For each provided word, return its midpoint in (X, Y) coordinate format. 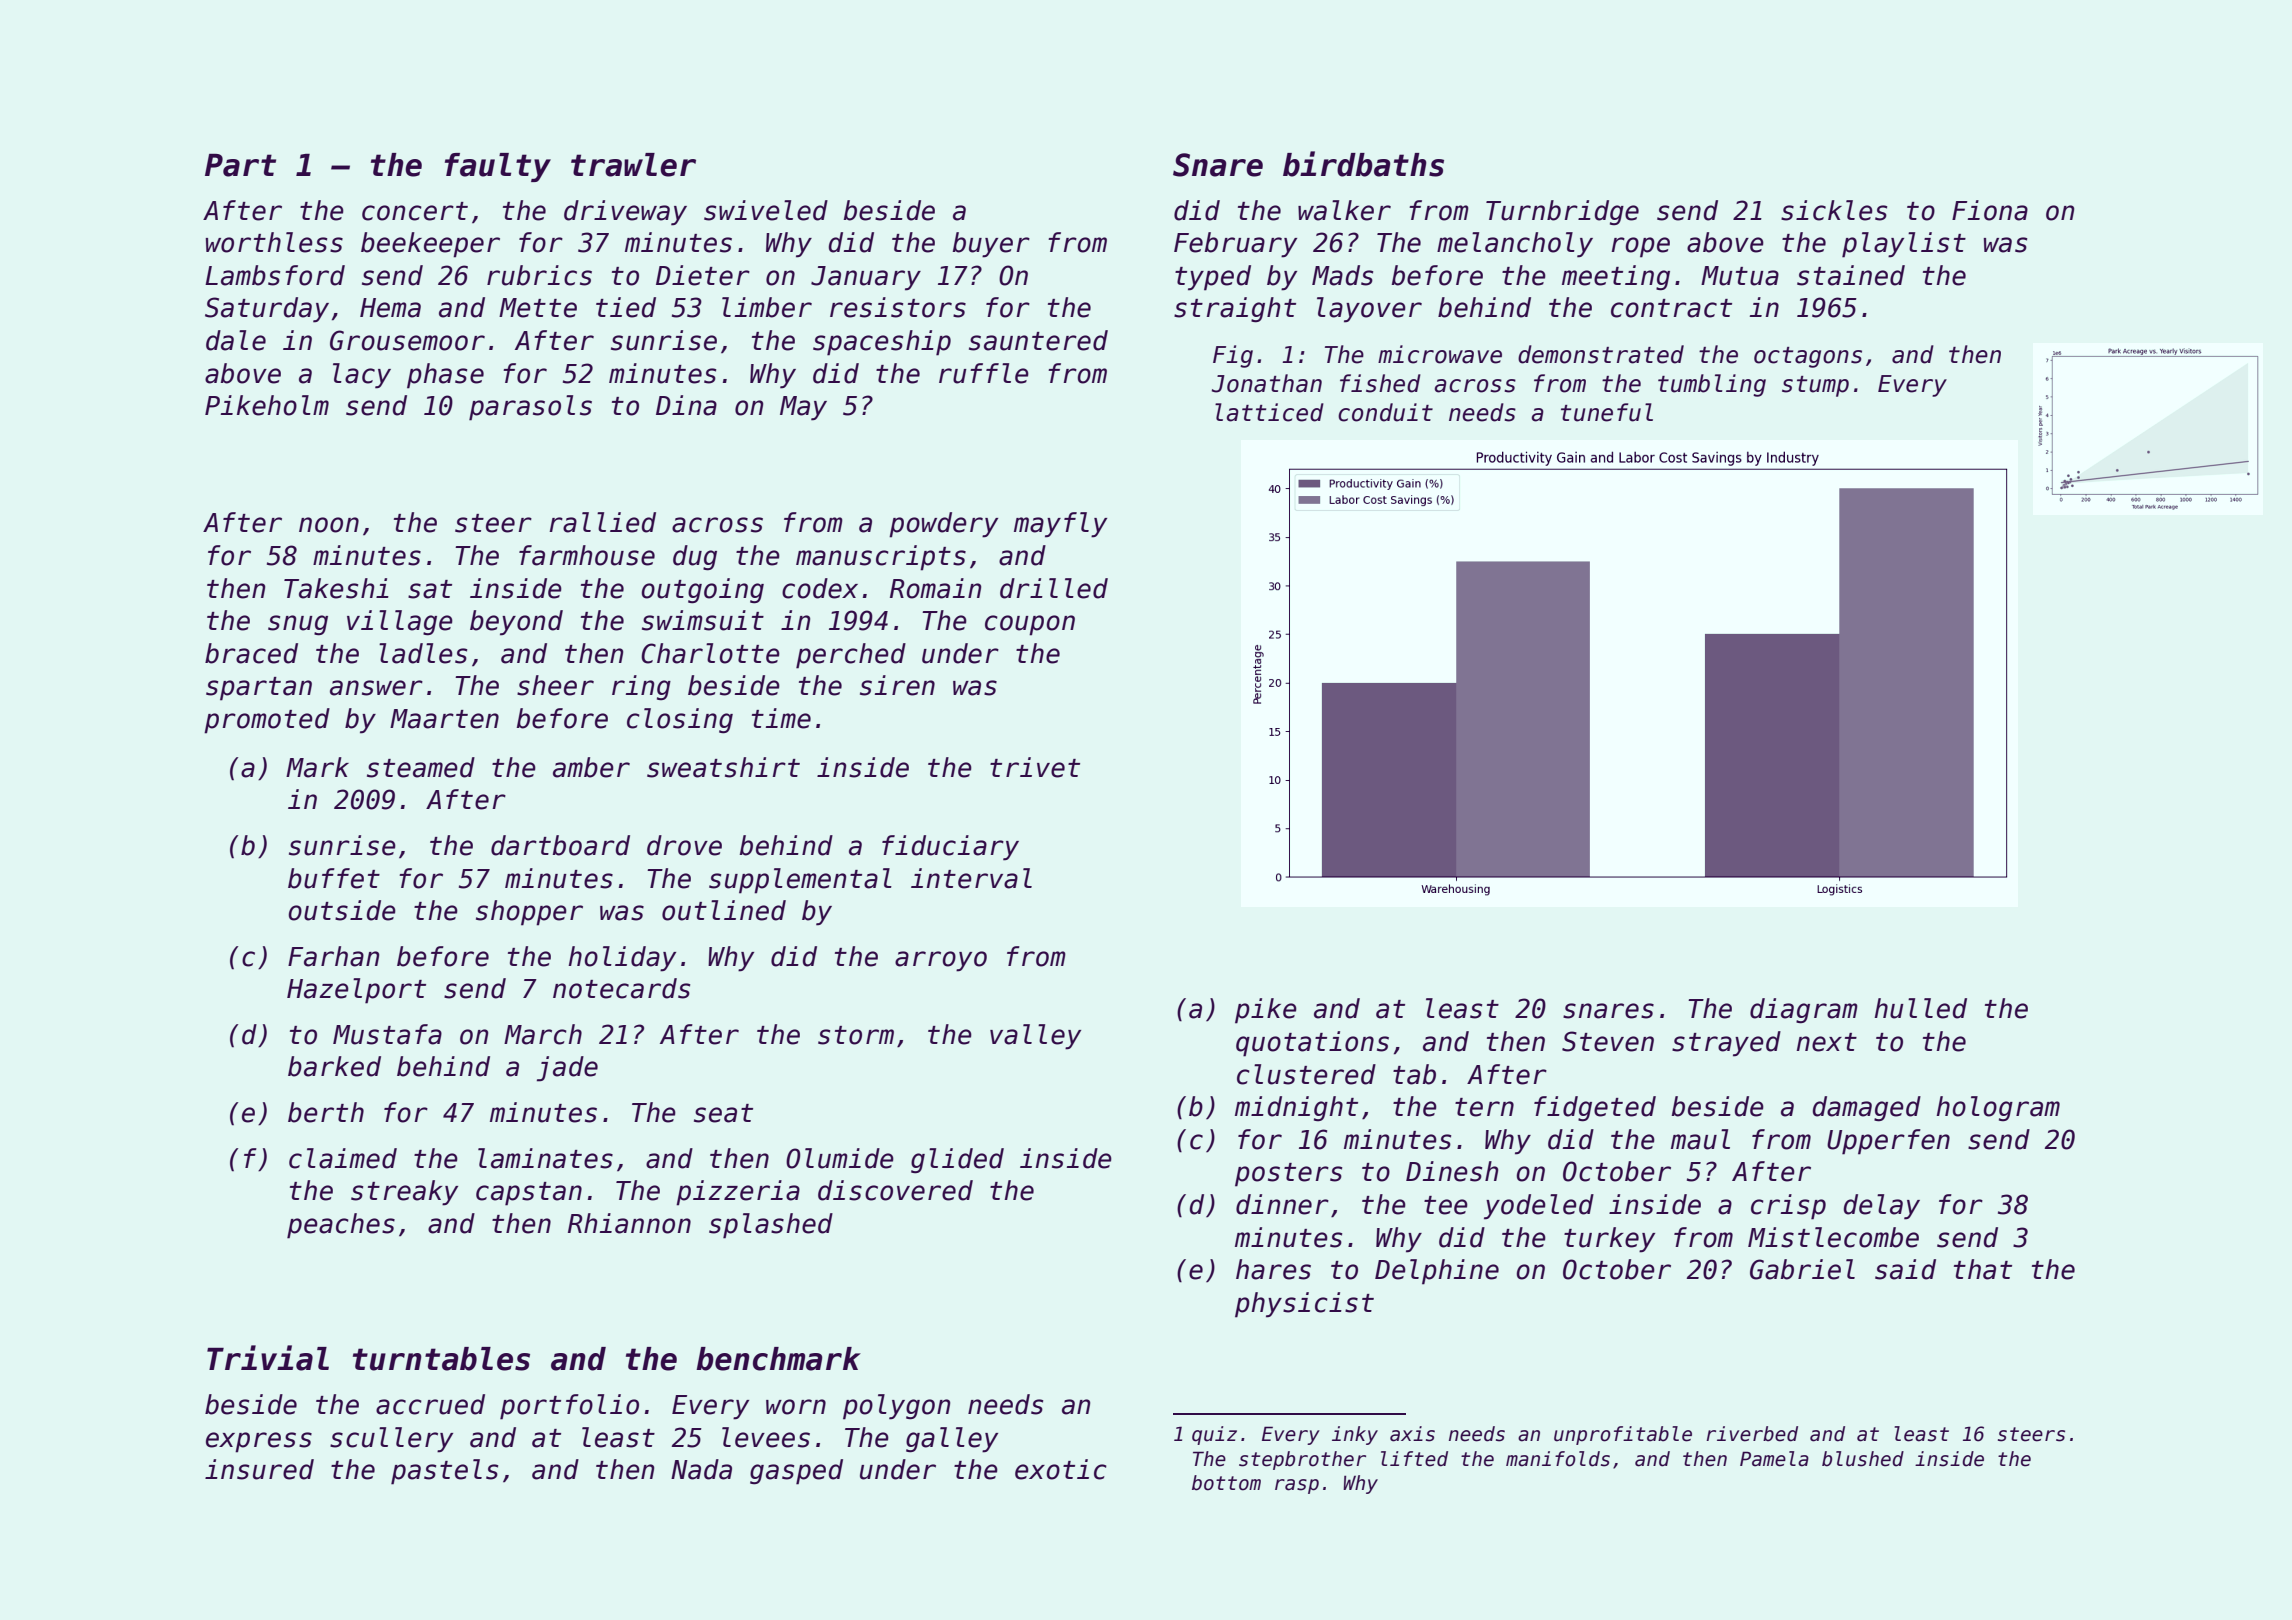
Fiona (1990, 210)
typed (1213, 278)
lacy (362, 376)
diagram (1804, 1011)
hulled (1920, 1008)
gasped (796, 1472)
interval (971, 878)
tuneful (1607, 412)
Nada (701, 1469)
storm (856, 1035)
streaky (404, 1193)
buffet (334, 878)
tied (626, 307)
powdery (943, 525)
